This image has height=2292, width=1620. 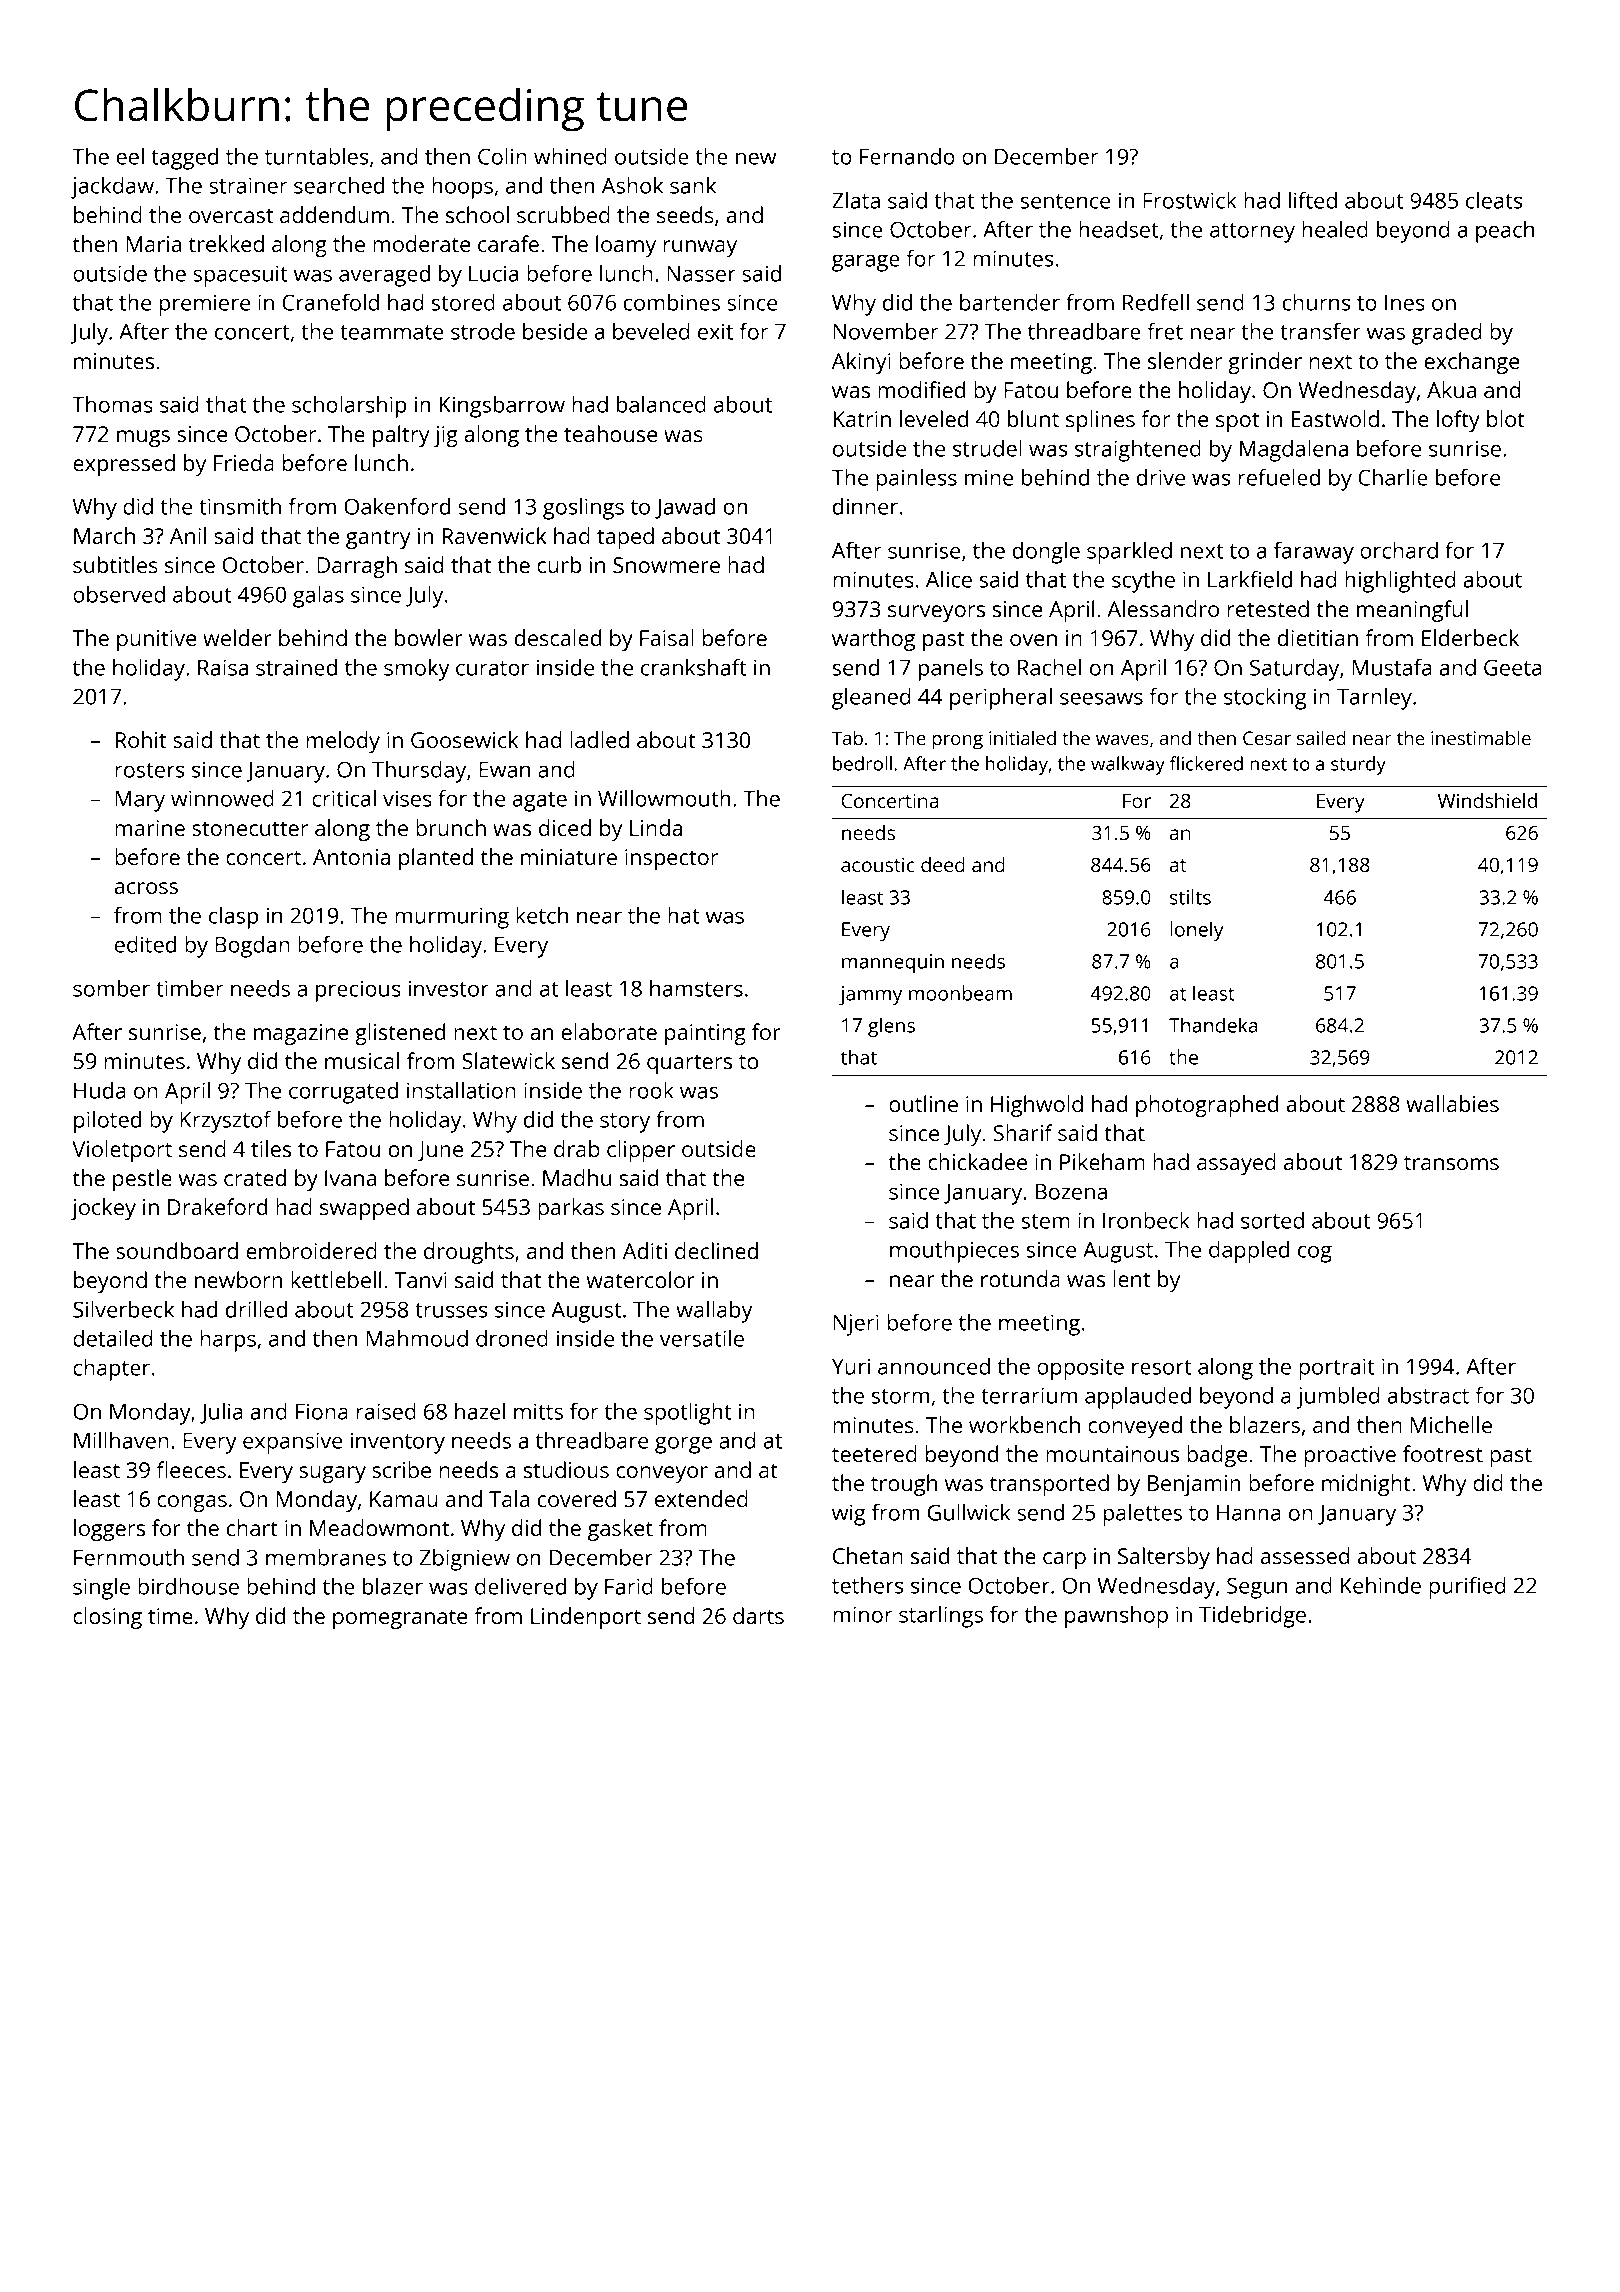 I want to click on pomegranate, so click(x=400, y=1619).
